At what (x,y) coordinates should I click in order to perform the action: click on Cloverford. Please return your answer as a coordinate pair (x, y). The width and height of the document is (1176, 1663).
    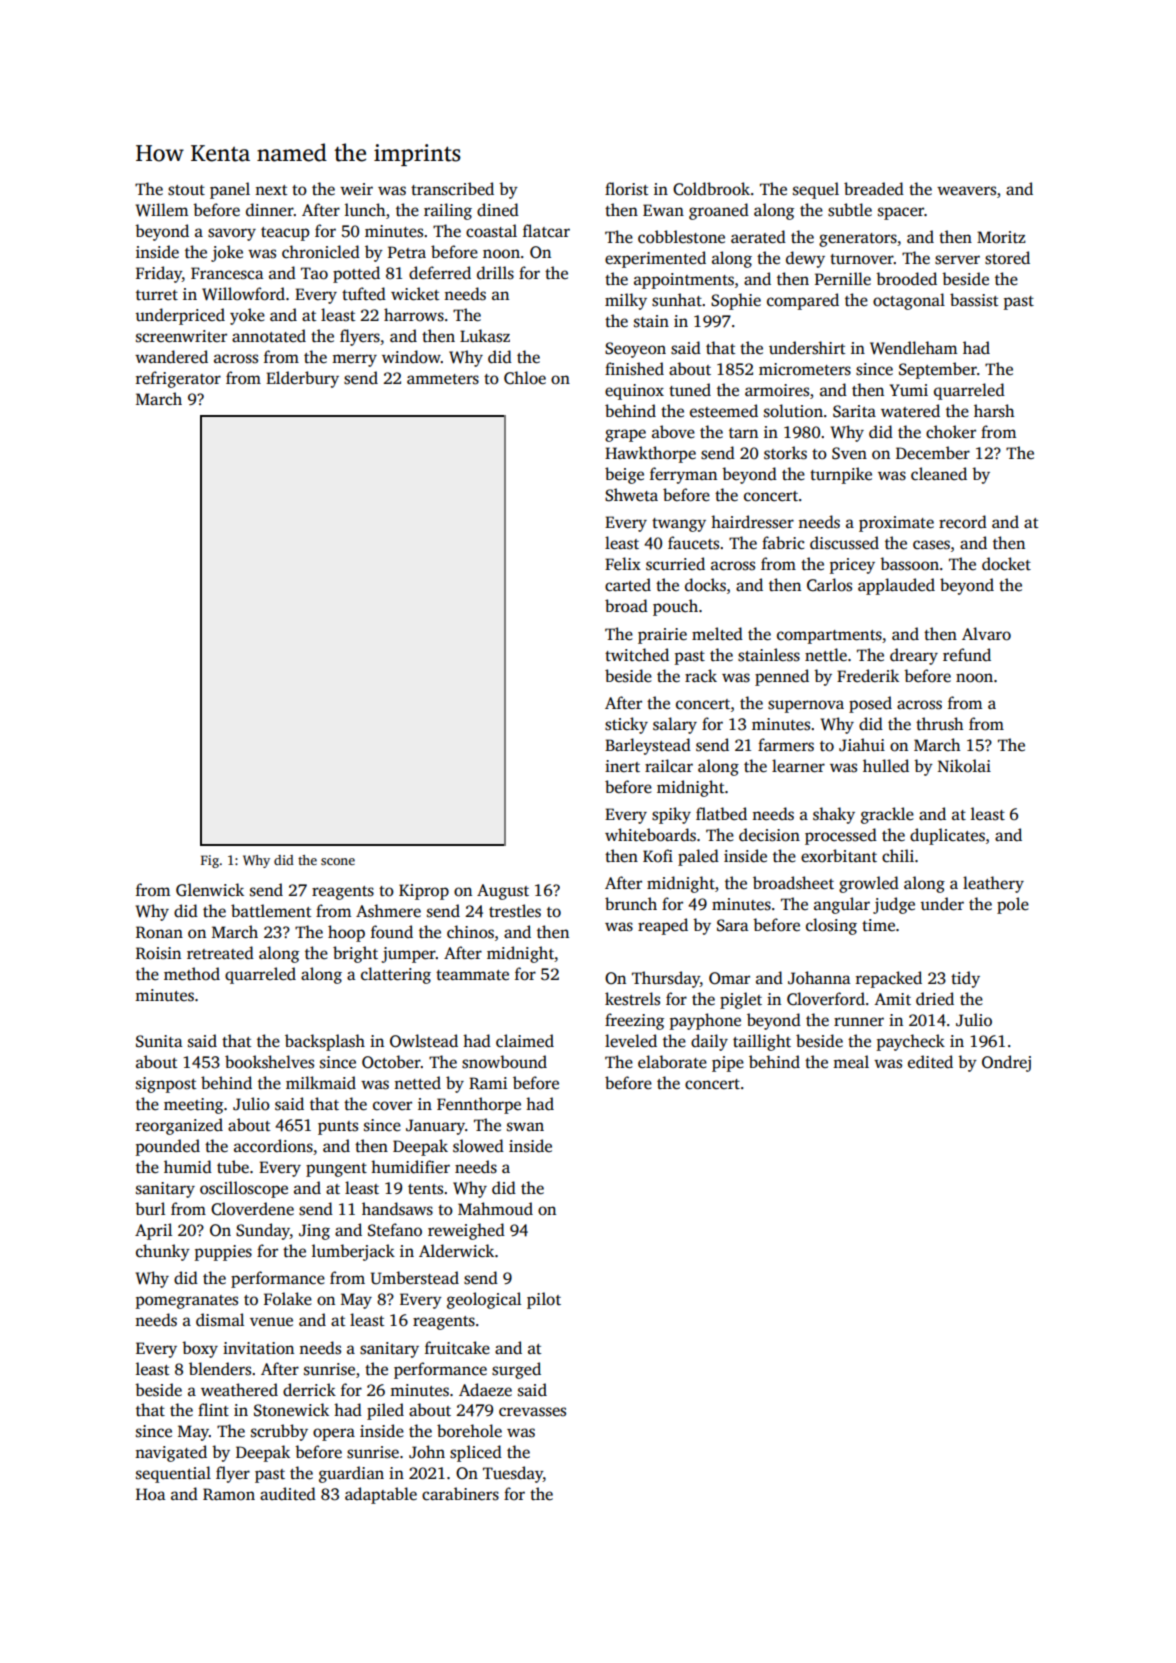
    Looking at the image, I should click on (826, 999).
